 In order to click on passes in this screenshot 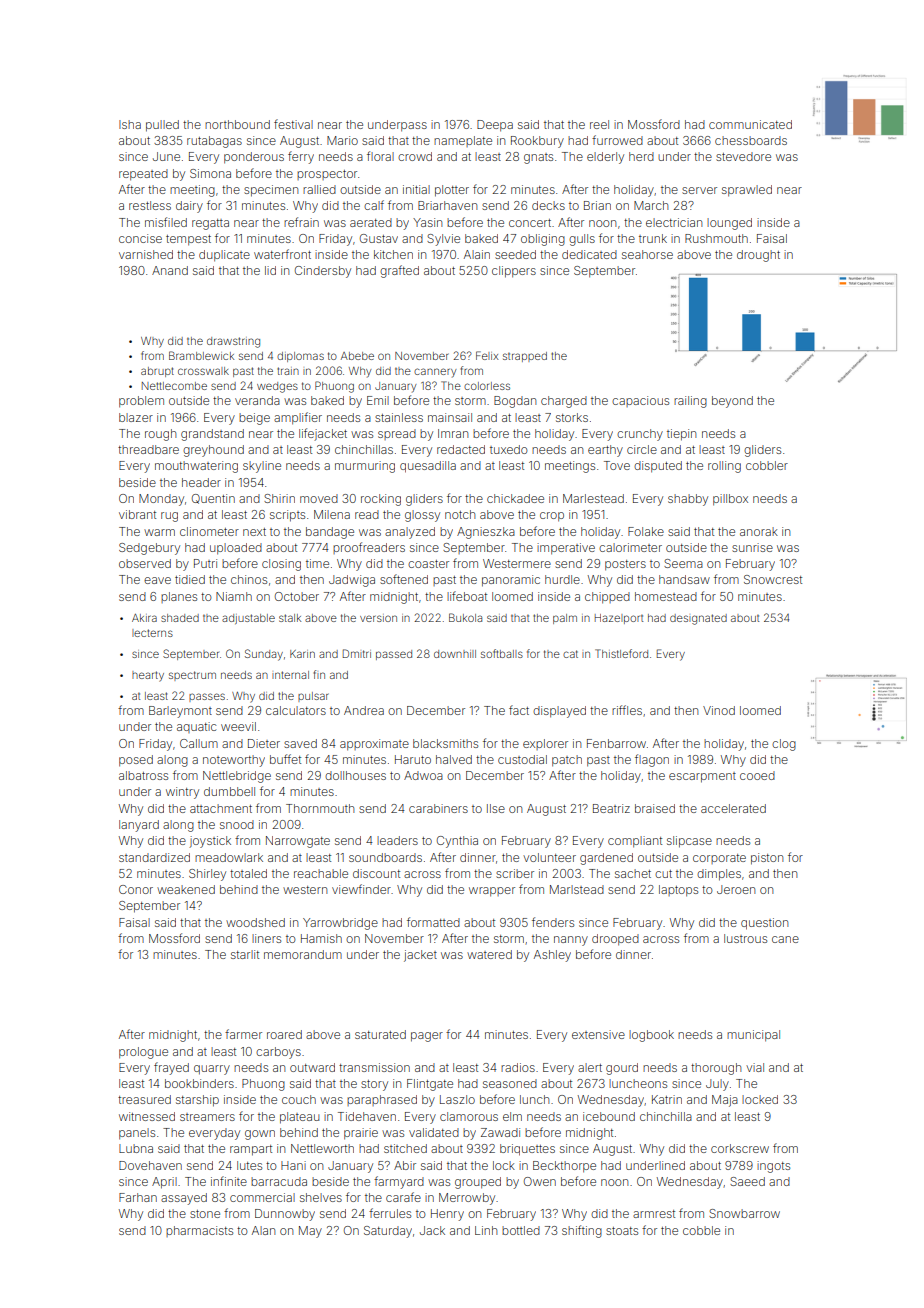, I will do `click(207, 697)`.
